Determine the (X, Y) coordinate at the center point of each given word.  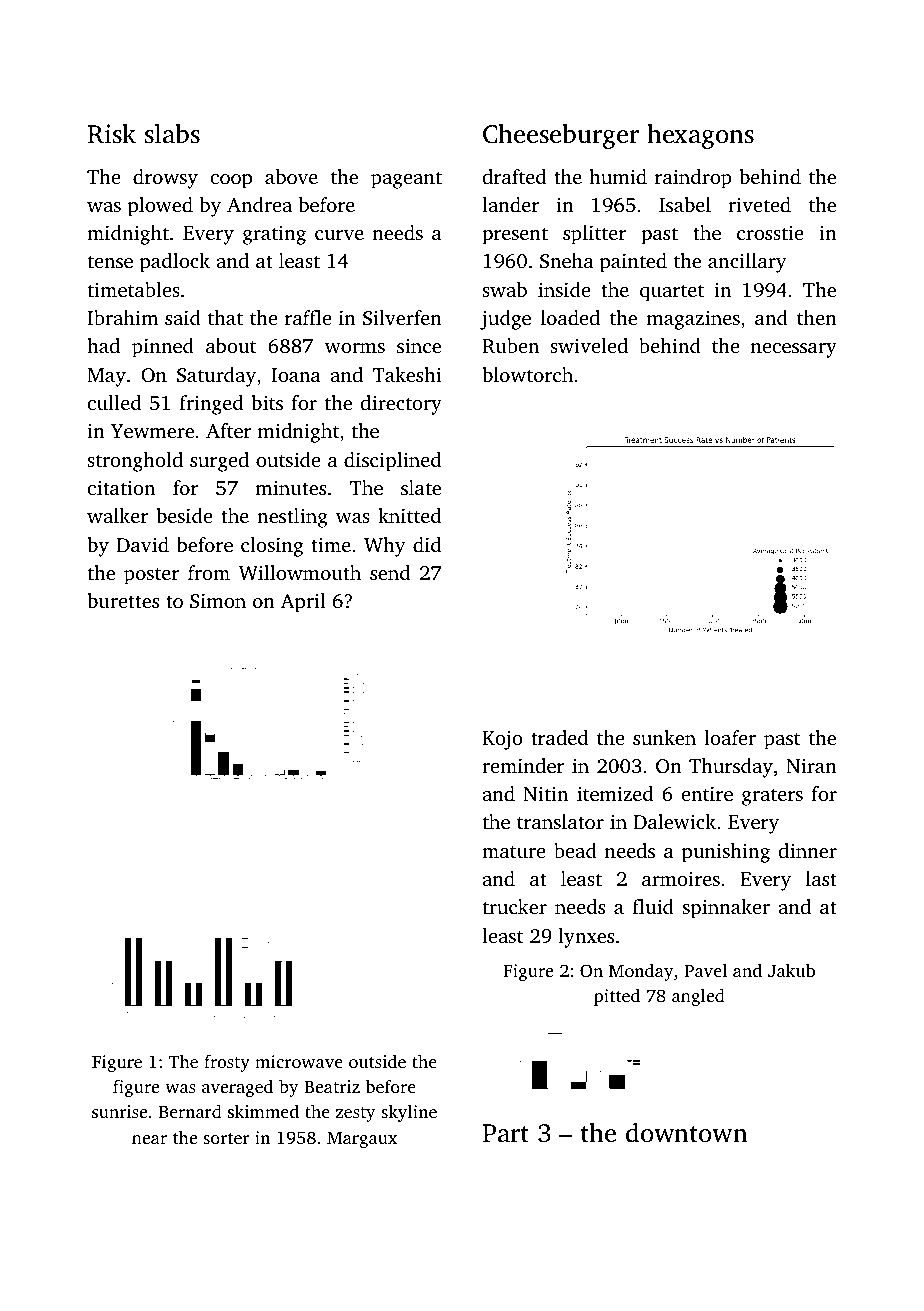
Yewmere (152, 431)
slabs (172, 133)
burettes (123, 600)
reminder (523, 765)
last (821, 878)
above (291, 176)
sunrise (119, 1111)
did (427, 544)
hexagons (700, 136)
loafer (730, 737)
